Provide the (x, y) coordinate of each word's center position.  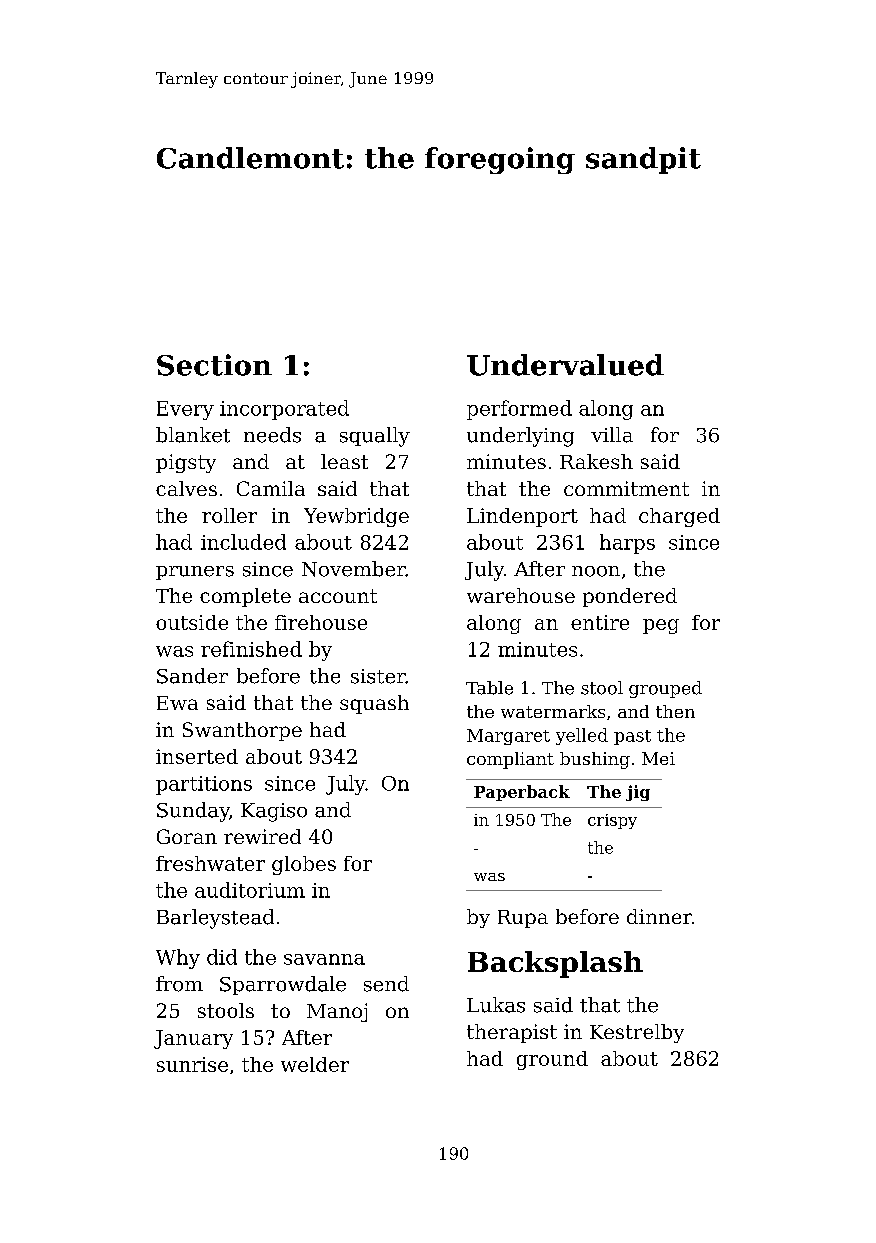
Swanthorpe (242, 731)
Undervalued (565, 365)
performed (519, 410)
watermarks (553, 711)
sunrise (192, 1064)
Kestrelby (637, 1033)
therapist (512, 1033)
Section (214, 365)
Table (489, 688)
